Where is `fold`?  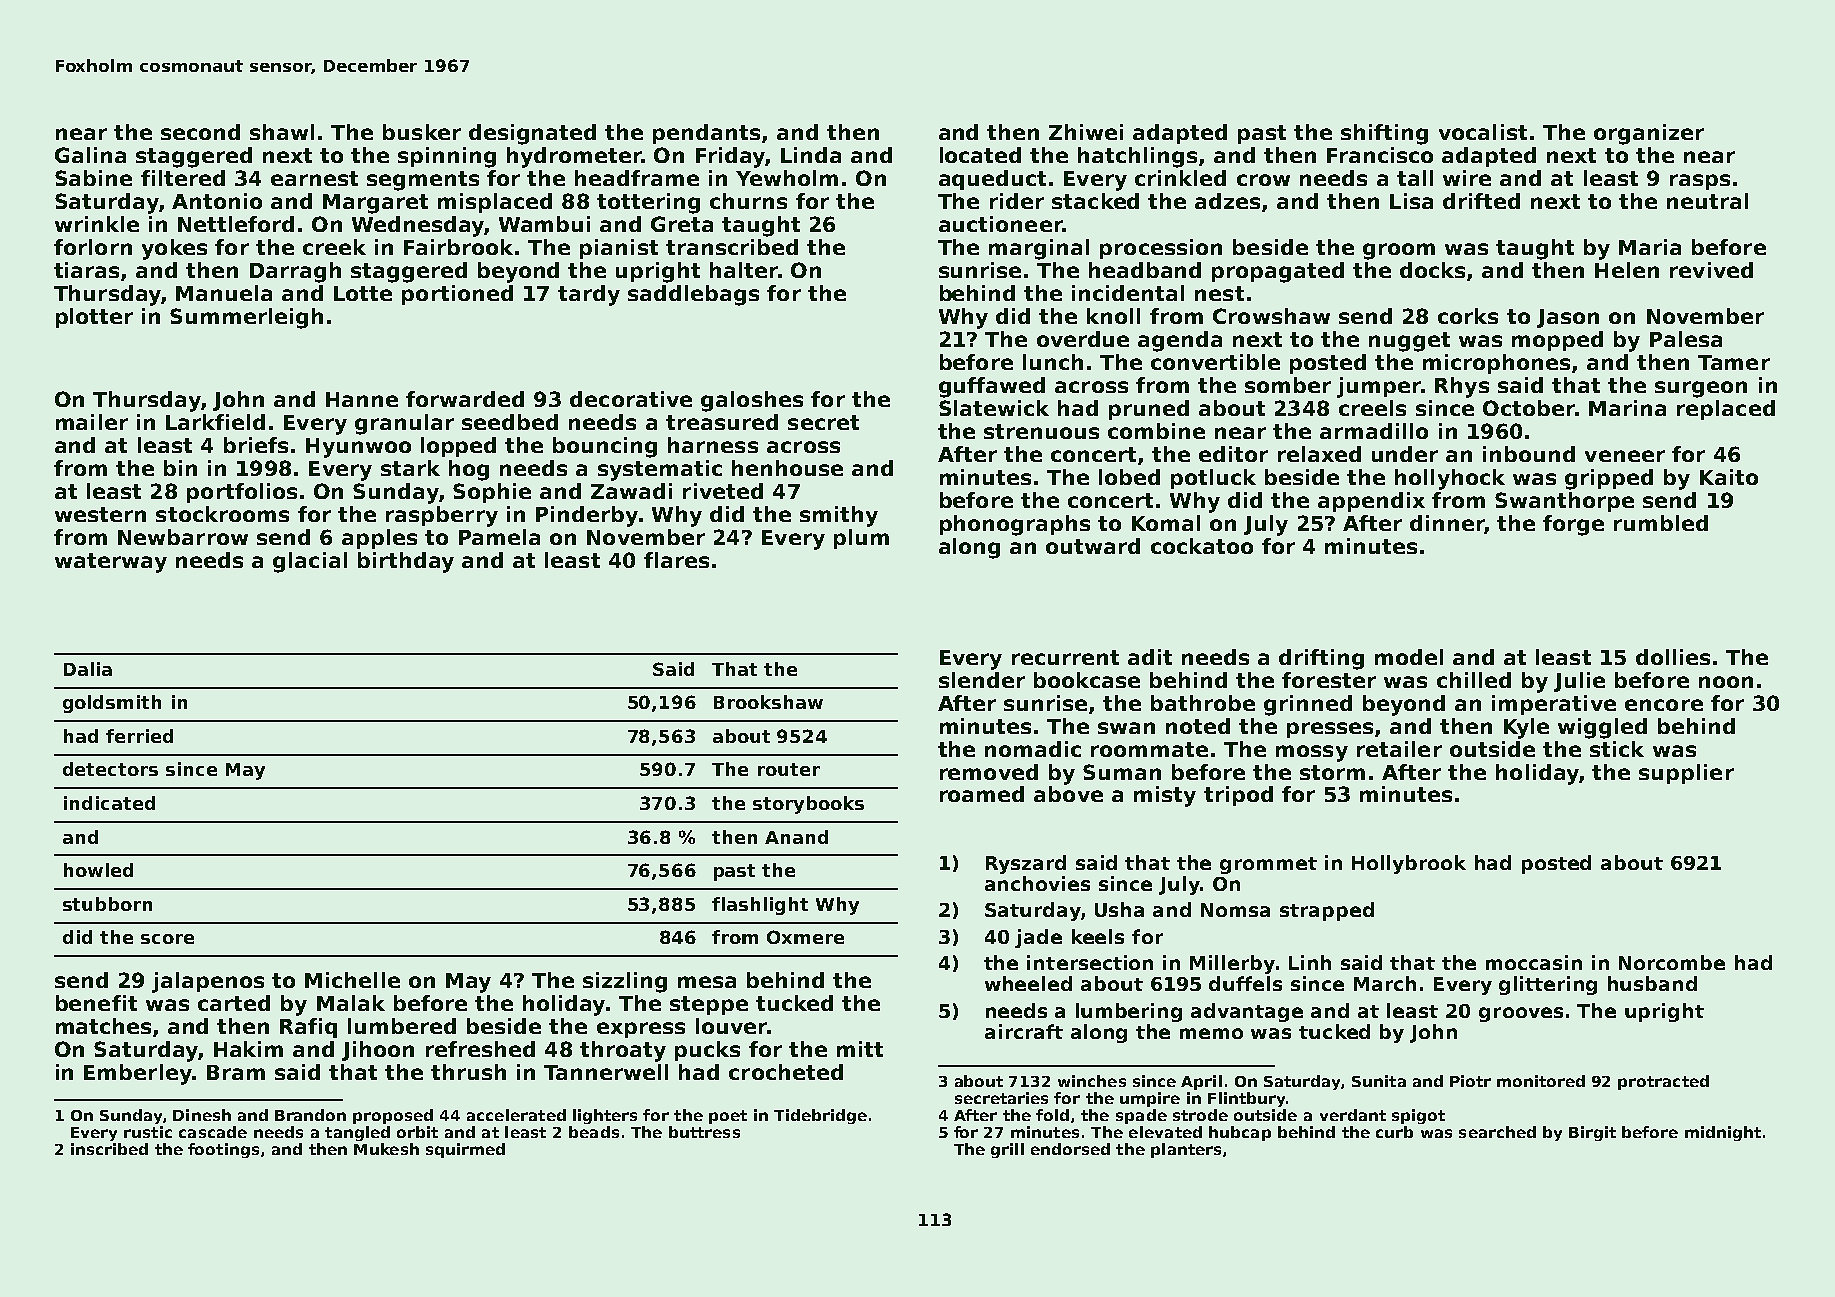 fold is located at coordinates (1052, 1115).
